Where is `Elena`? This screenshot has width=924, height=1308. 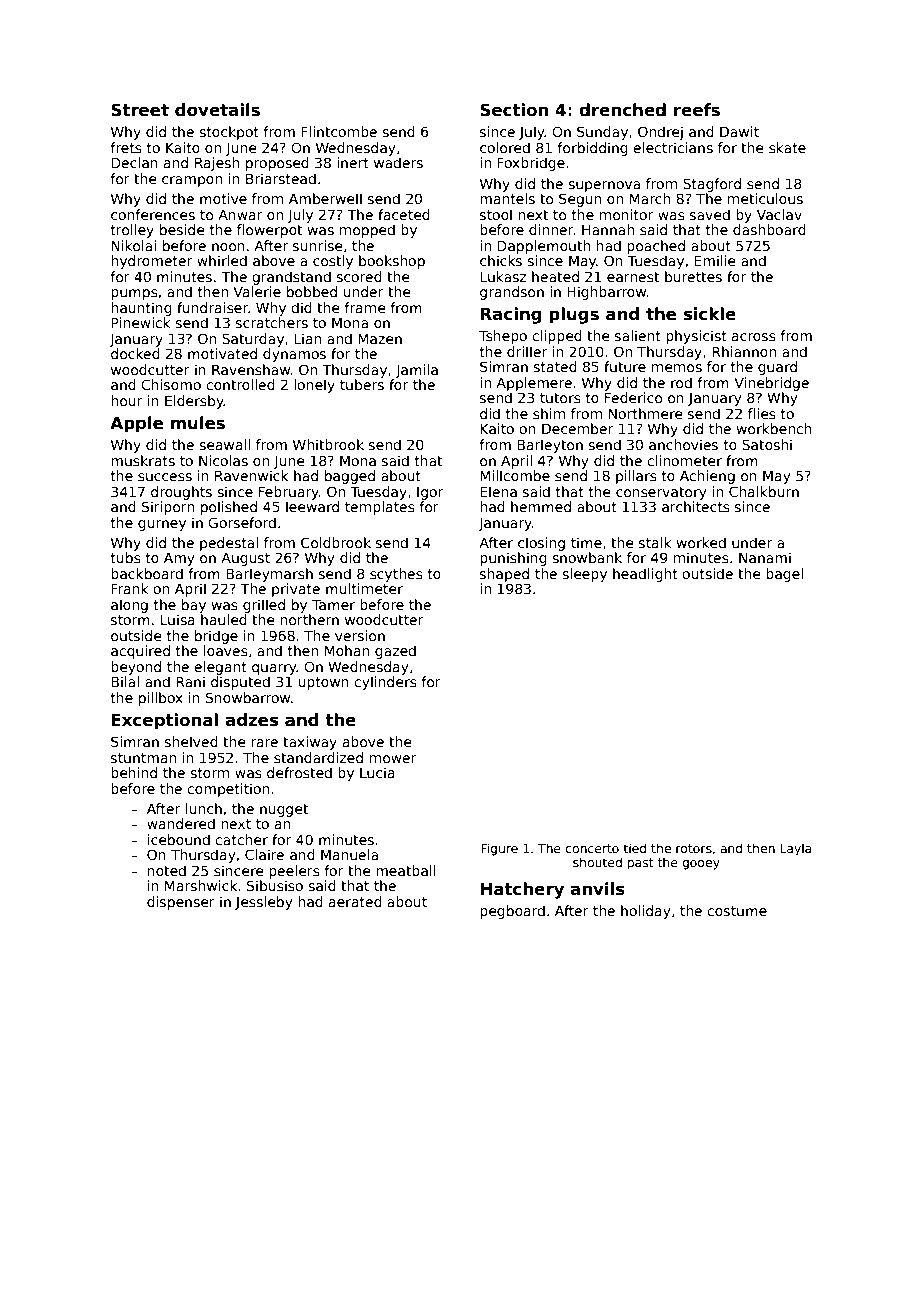 Elena is located at coordinates (498, 491).
